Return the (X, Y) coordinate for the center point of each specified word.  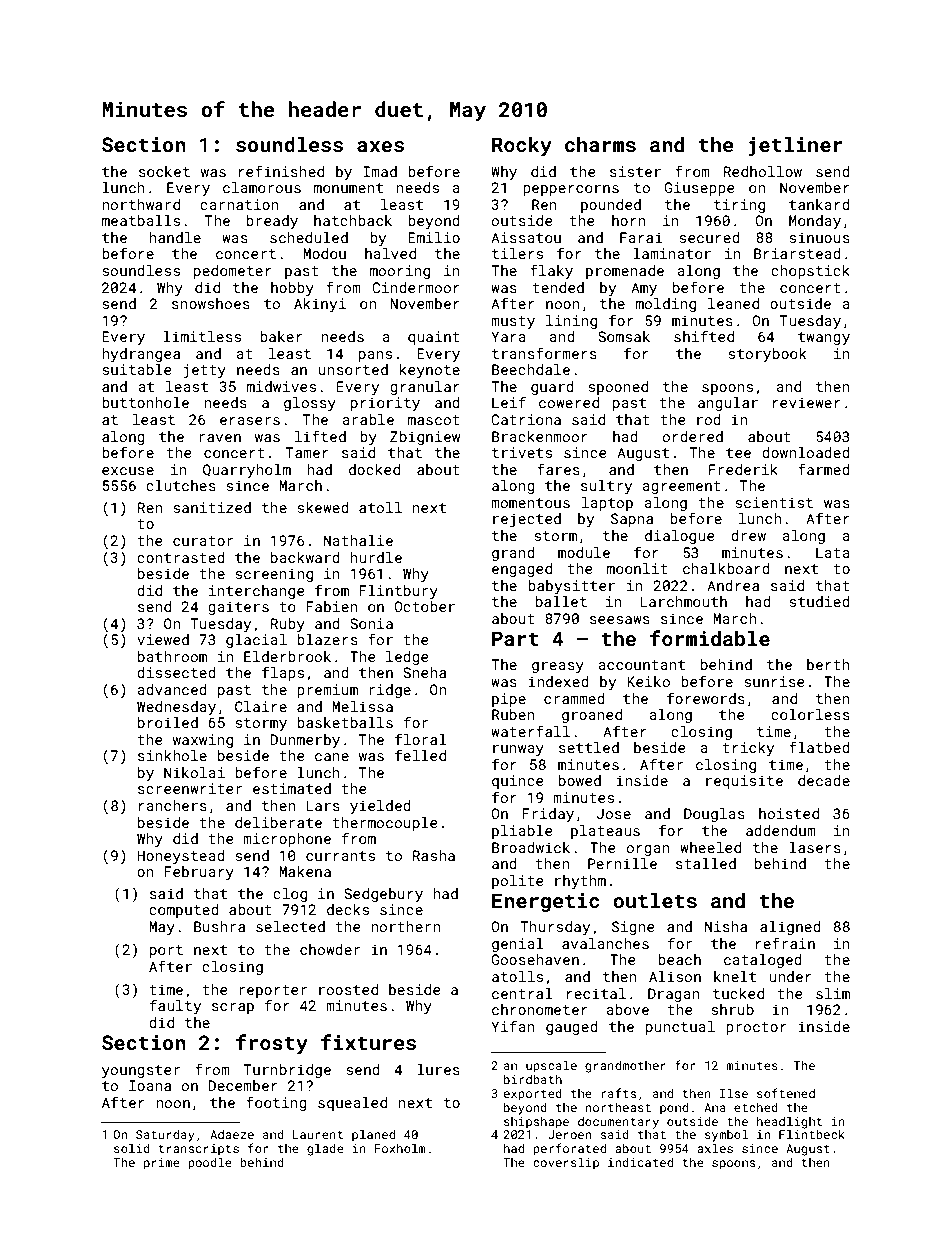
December (243, 1085)
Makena (305, 871)
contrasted (181, 557)
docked (374, 469)
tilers (517, 253)
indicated (640, 1162)
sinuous (819, 237)
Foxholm (400, 1148)
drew (748, 535)
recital (596, 993)
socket (164, 171)
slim (833, 993)
